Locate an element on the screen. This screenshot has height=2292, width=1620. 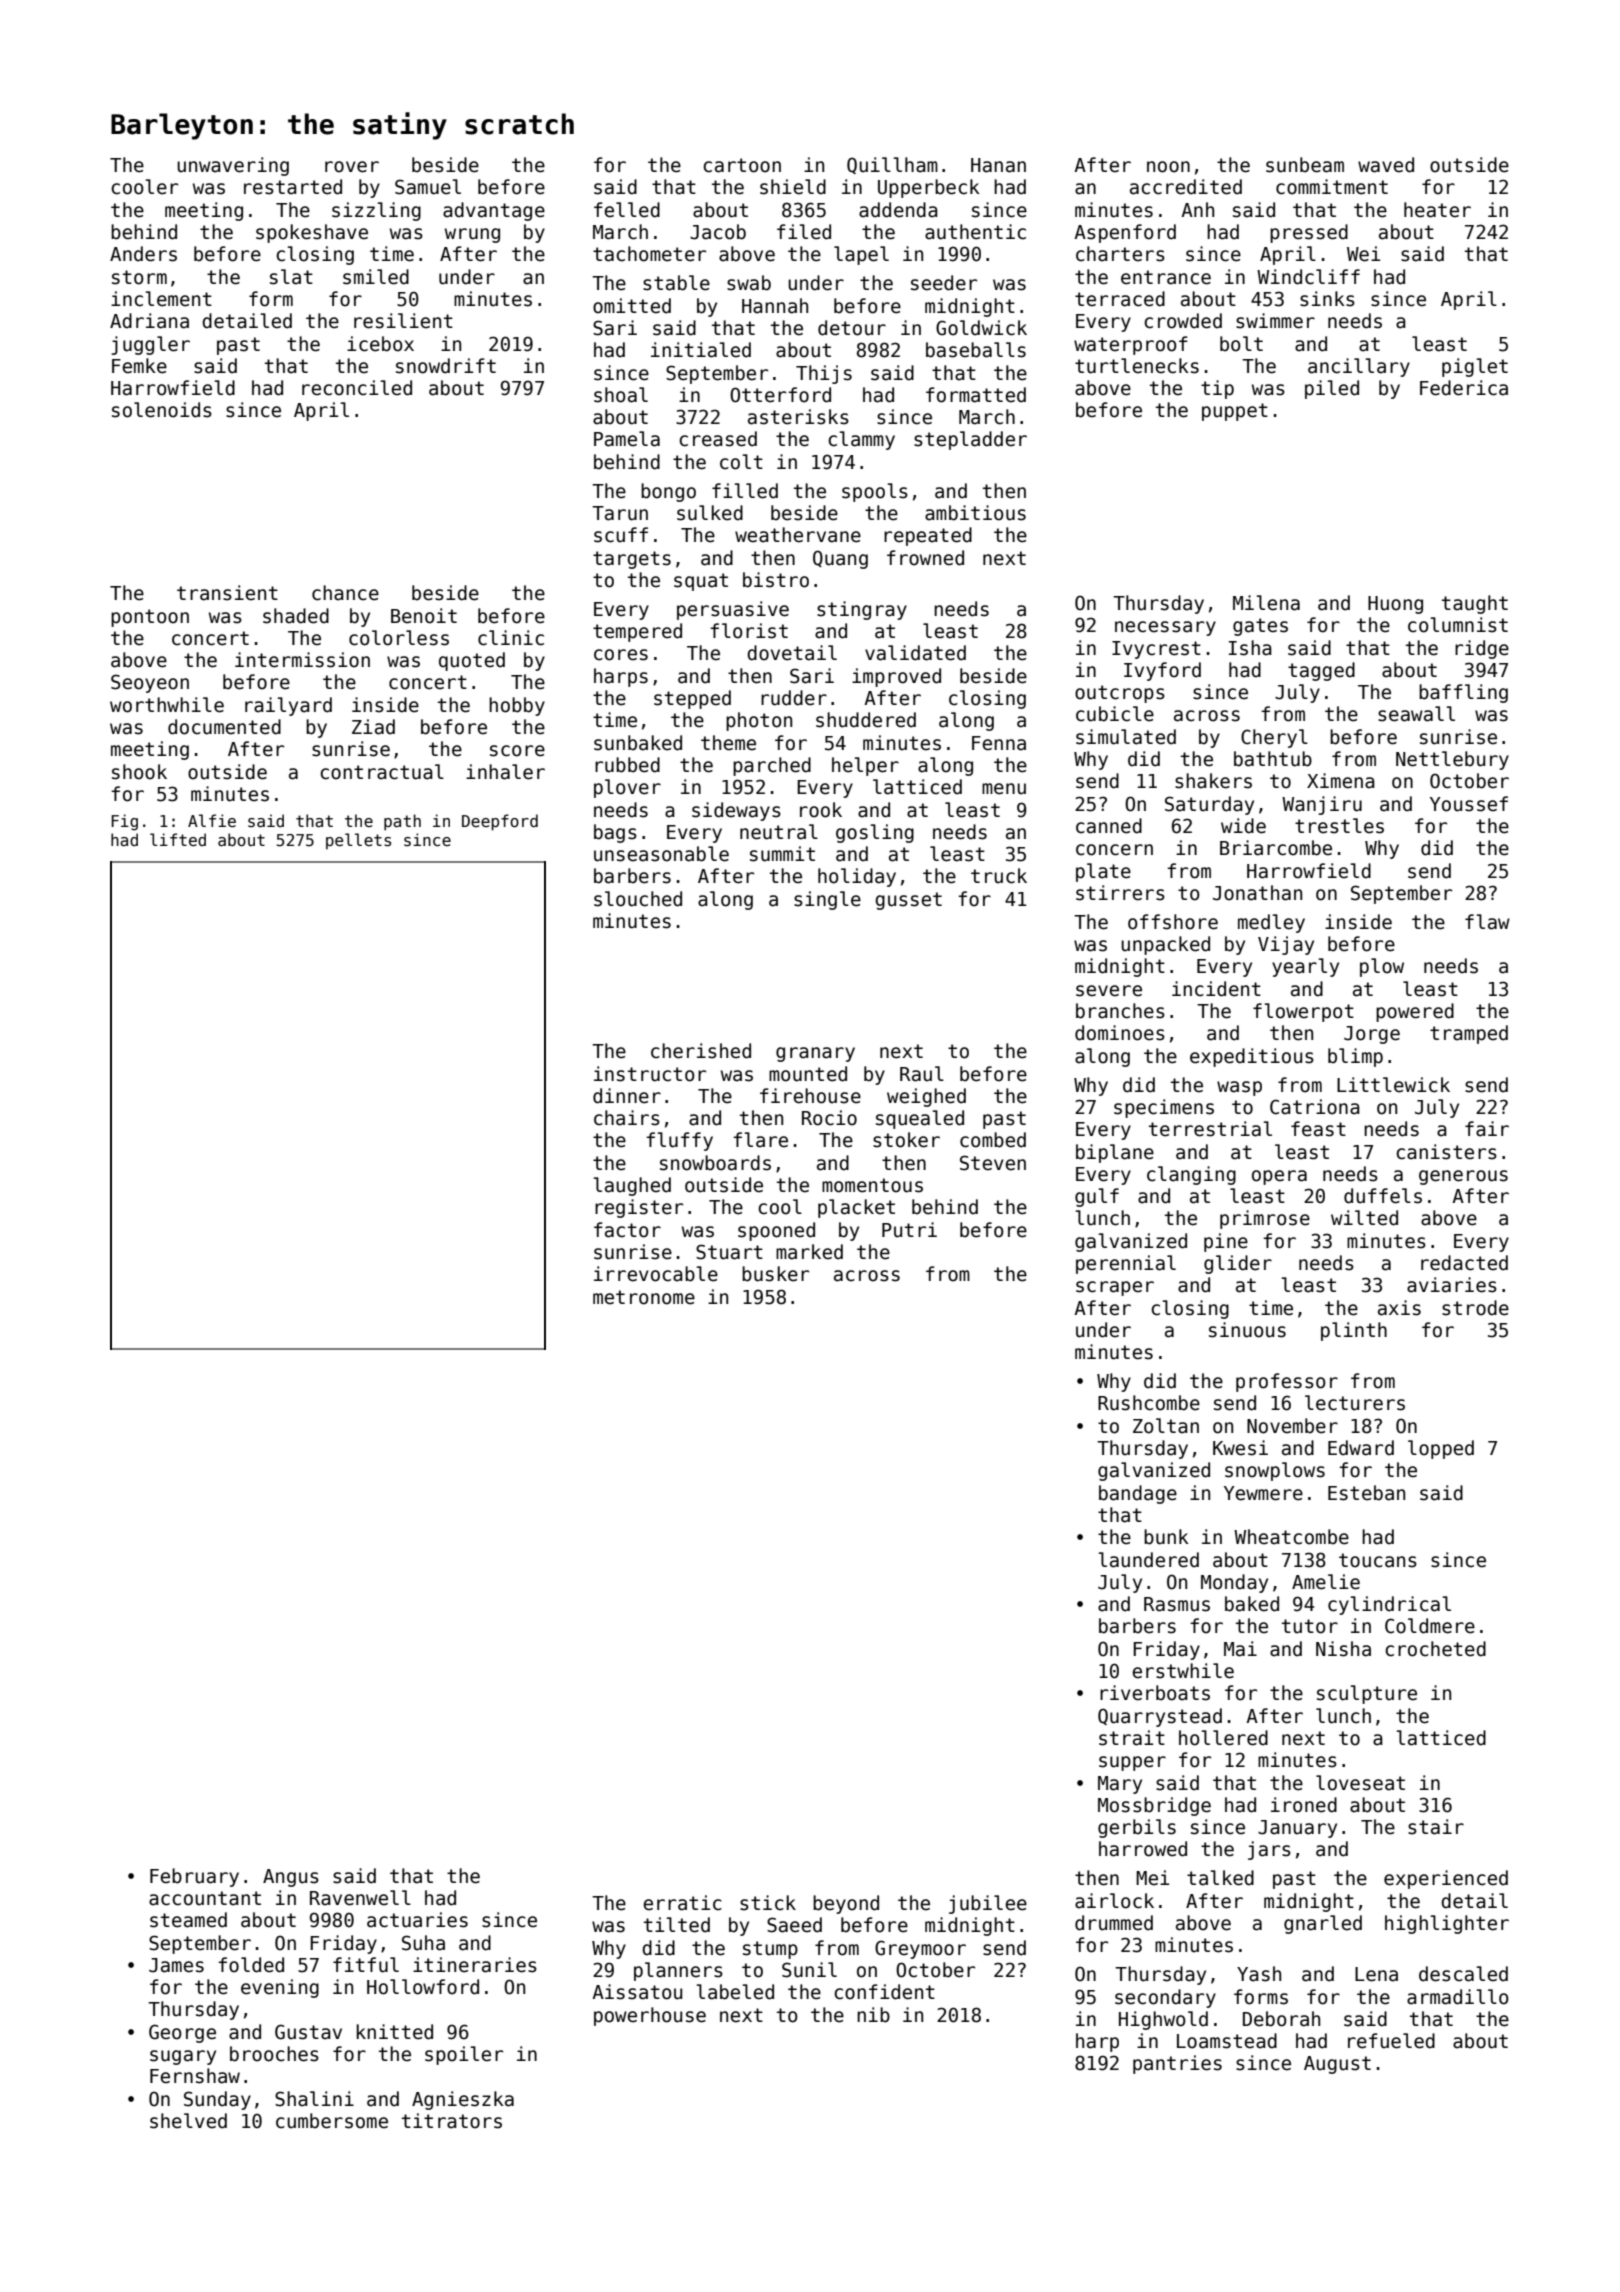
bathtub is located at coordinates (1273, 759).
